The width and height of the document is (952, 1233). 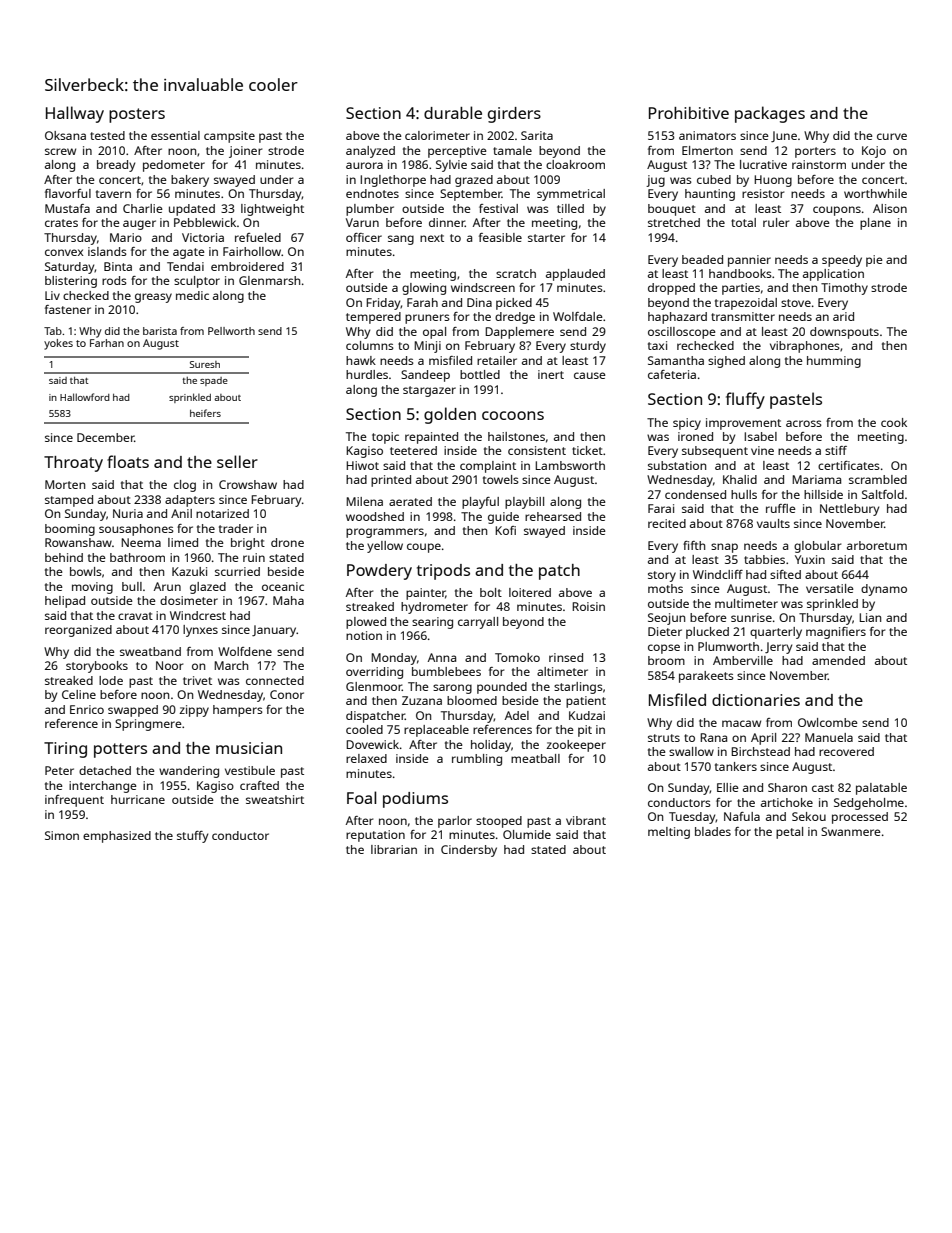 What do you see at coordinates (695, 494) in the document?
I see `condensed` at bounding box center [695, 494].
